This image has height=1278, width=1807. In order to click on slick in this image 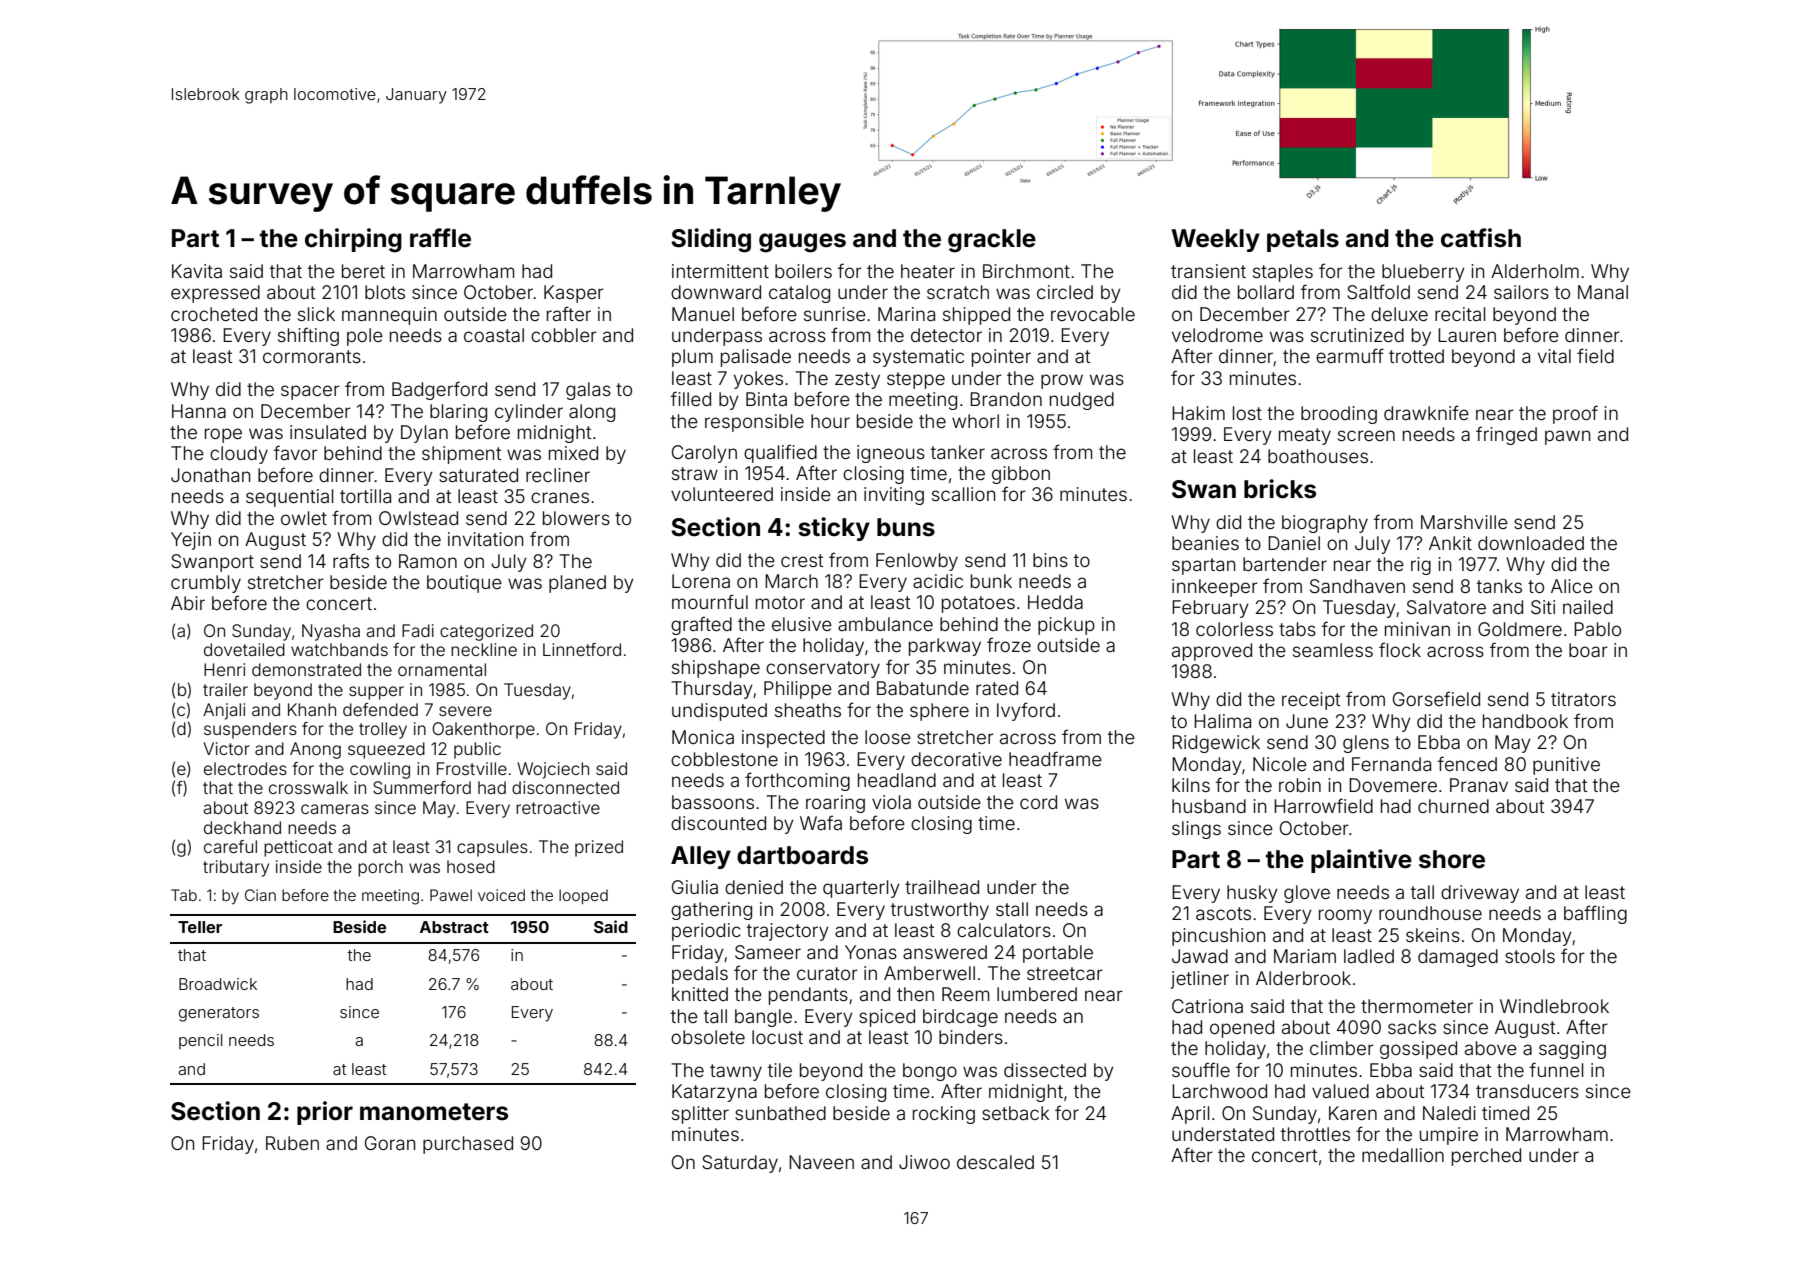, I will do `click(316, 314)`.
